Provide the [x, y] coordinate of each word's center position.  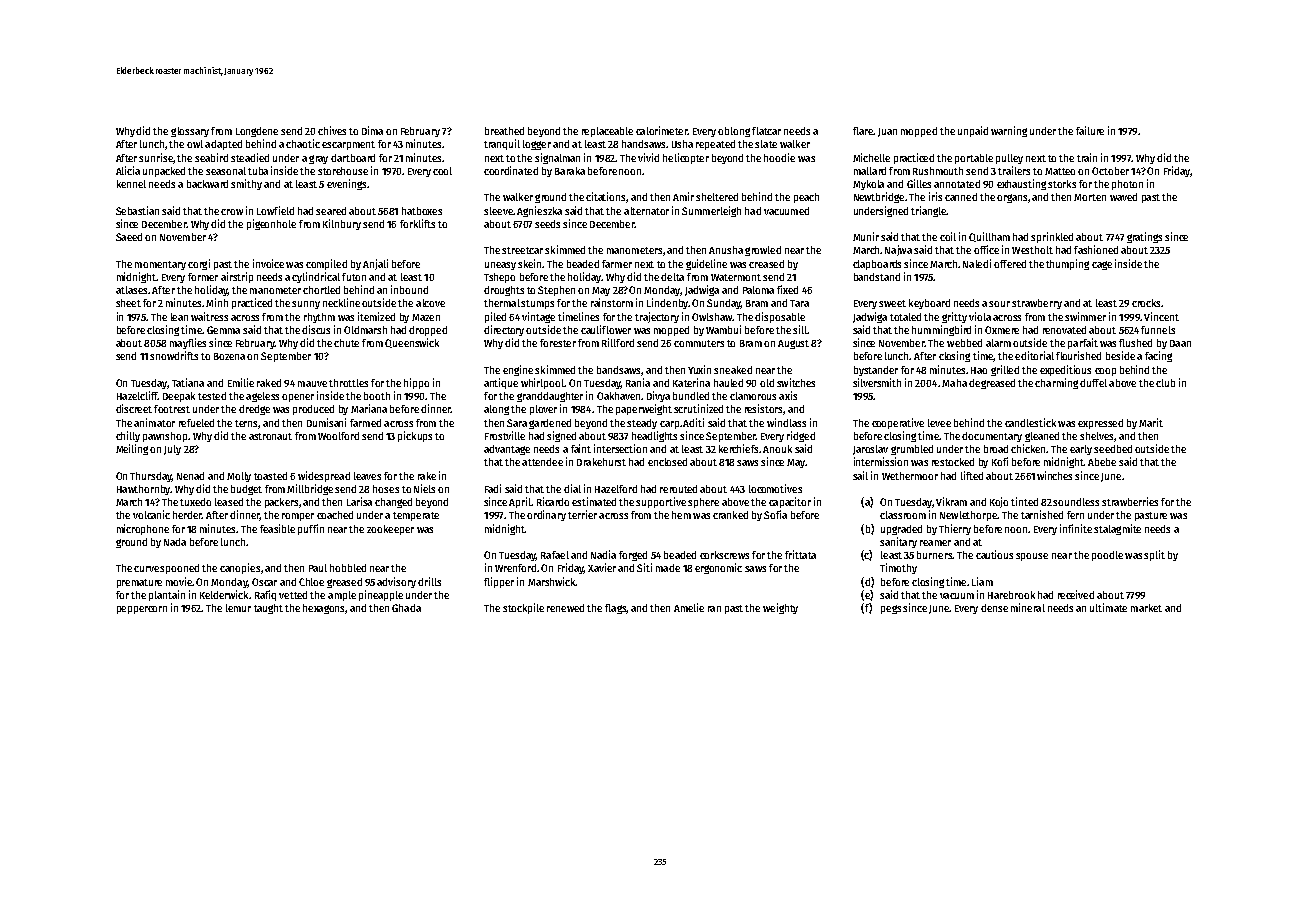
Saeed [129, 237]
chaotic [303, 143]
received [1076, 594]
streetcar [522, 250]
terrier [582, 514]
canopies [240, 568]
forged [633, 556]
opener [298, 398]
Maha [954, 383]
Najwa [898, 250]
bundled [691, 396]
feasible [277, 528]
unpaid [973, 131]
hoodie [779, 157]
